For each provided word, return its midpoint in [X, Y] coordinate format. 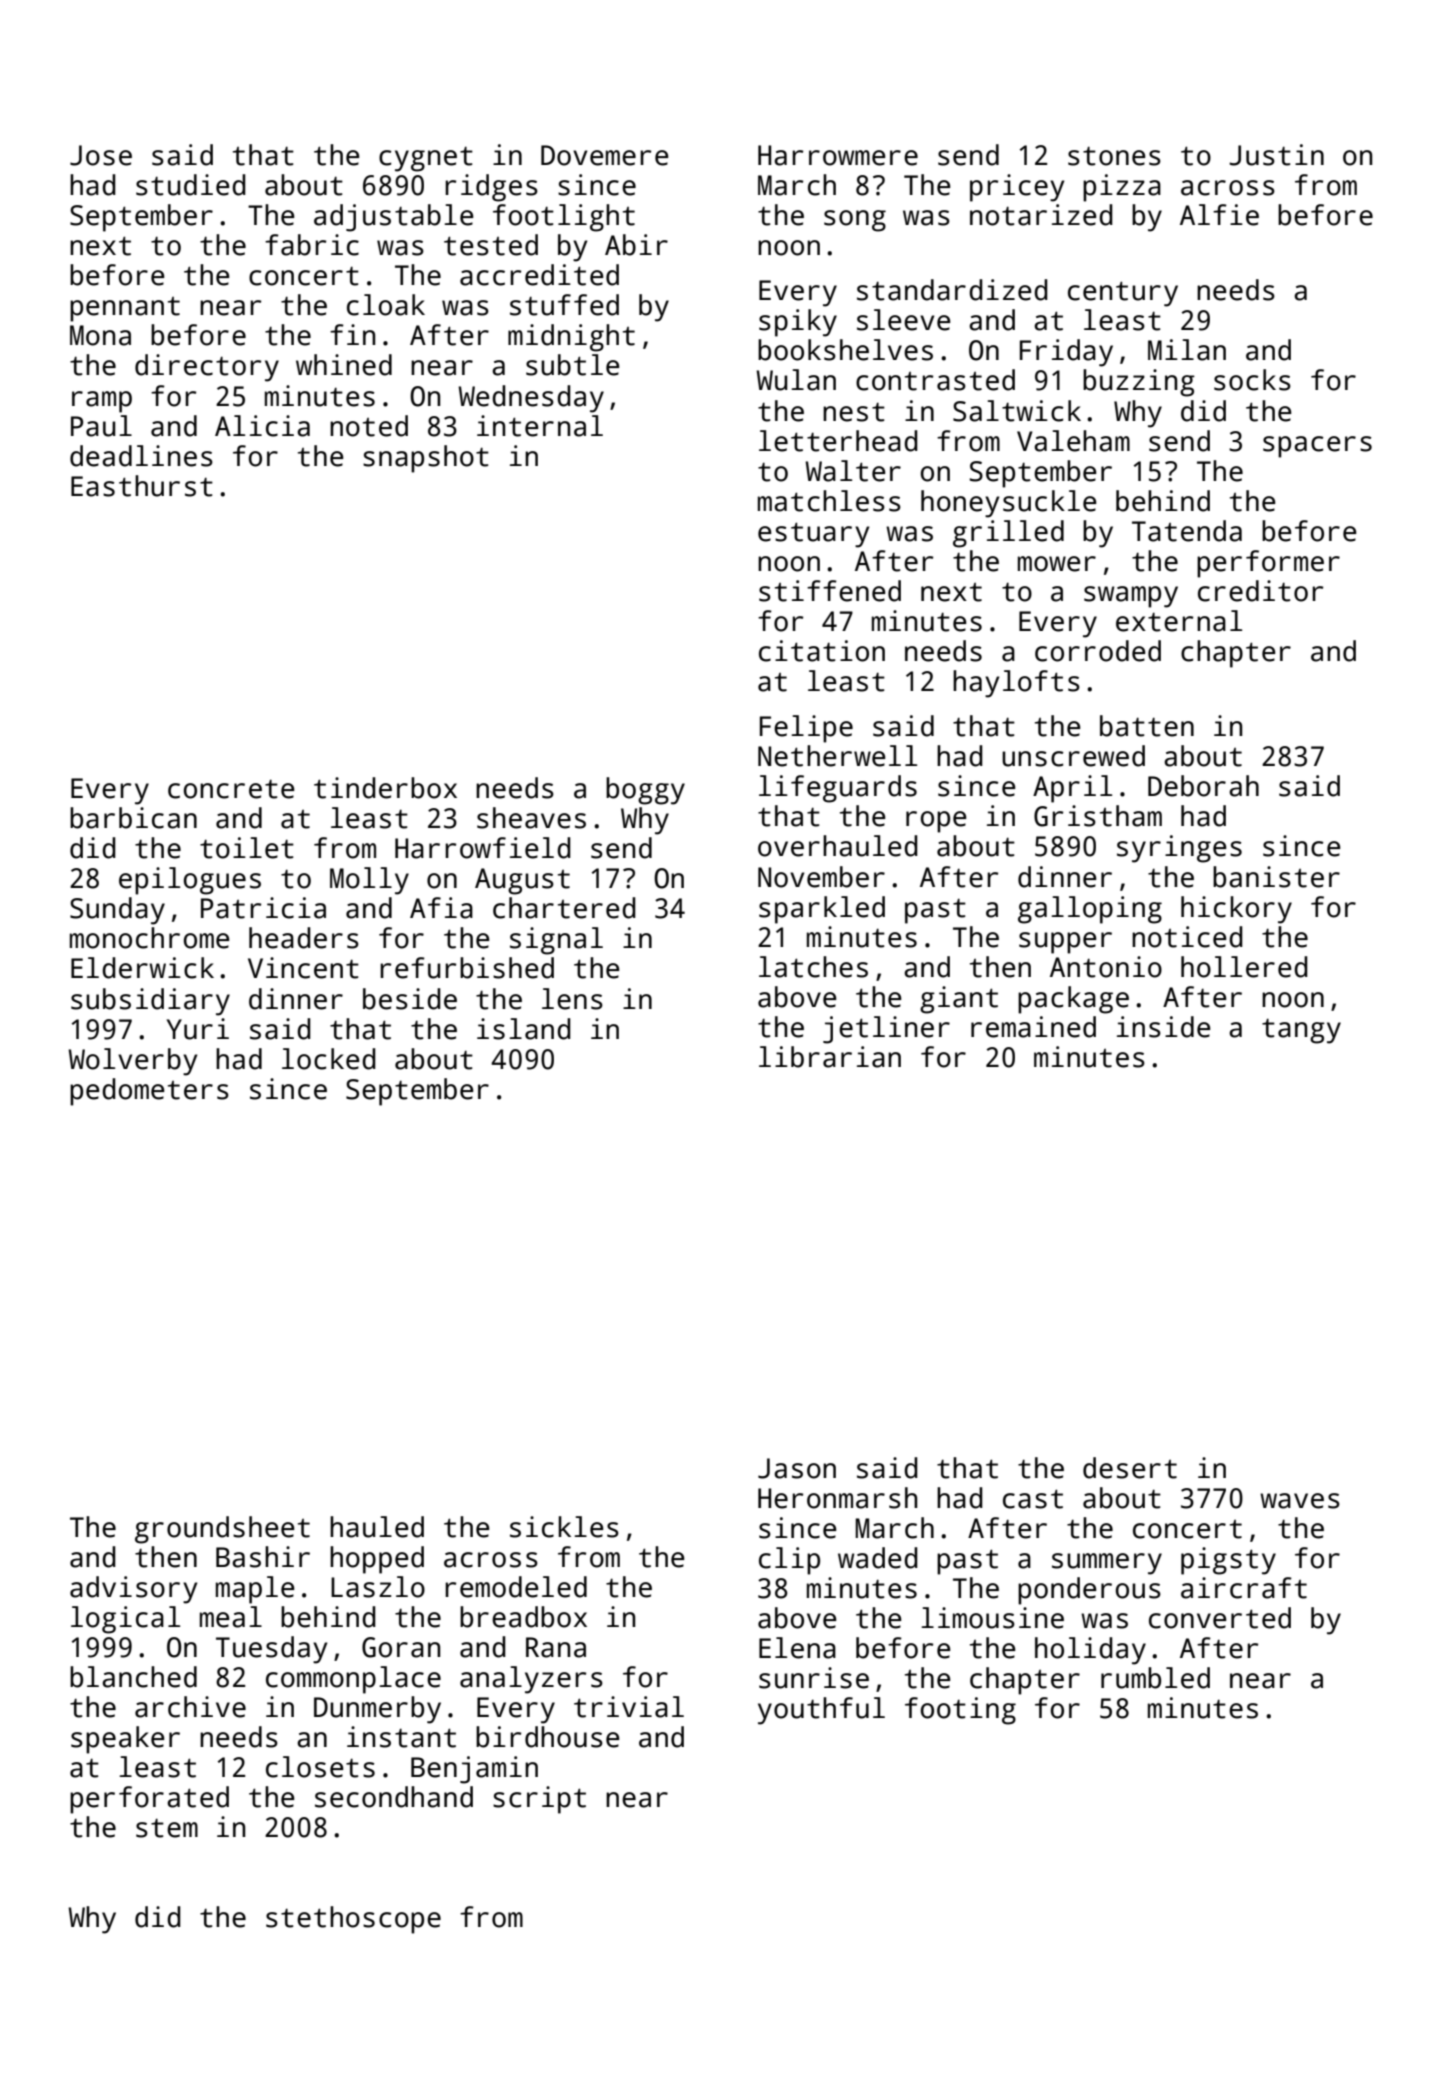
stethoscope [353, 1920]
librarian [830, 1057]
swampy [1131, 597]
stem [167, 1828]
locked [329, 1059]
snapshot [426, 459]
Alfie [1219, 215]
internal [540, 426]
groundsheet [222, 1530]
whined [344, 365]
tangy [1301, 1031]
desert [1130, 1468]
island [524, 1029]
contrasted [935, 380]
